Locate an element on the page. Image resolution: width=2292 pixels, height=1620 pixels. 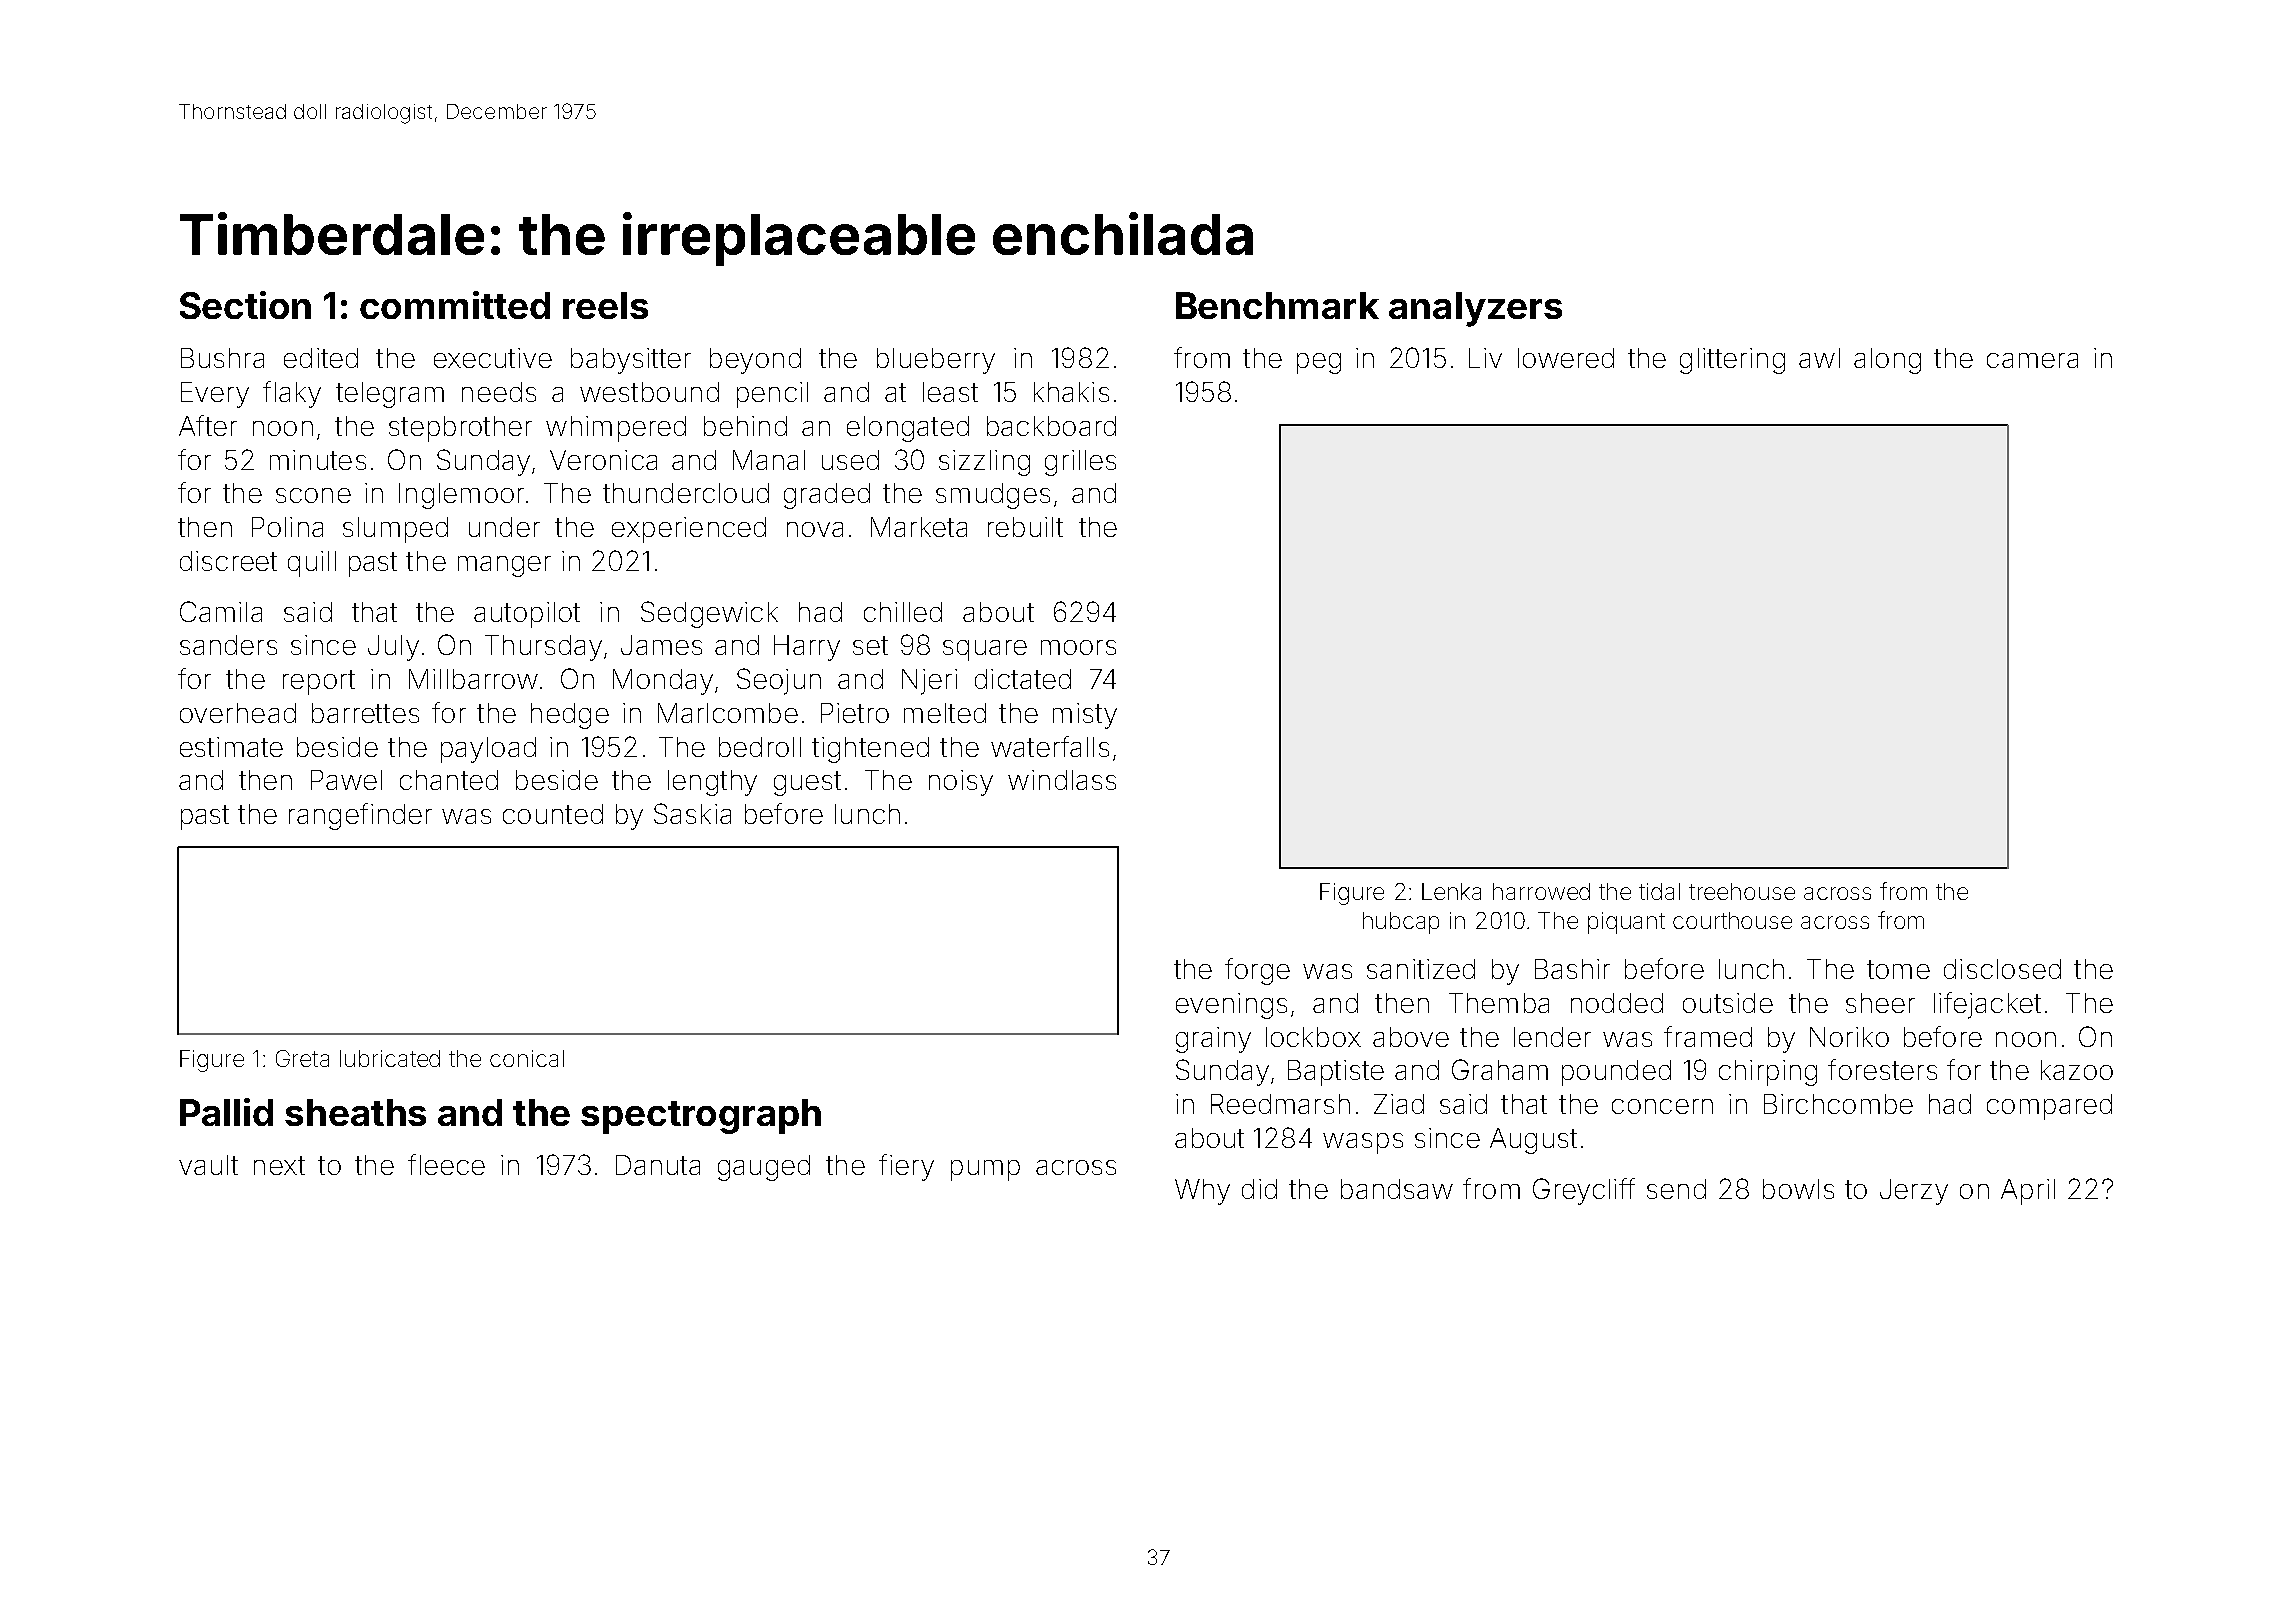
misty is located at coordinates (1085, 716).
